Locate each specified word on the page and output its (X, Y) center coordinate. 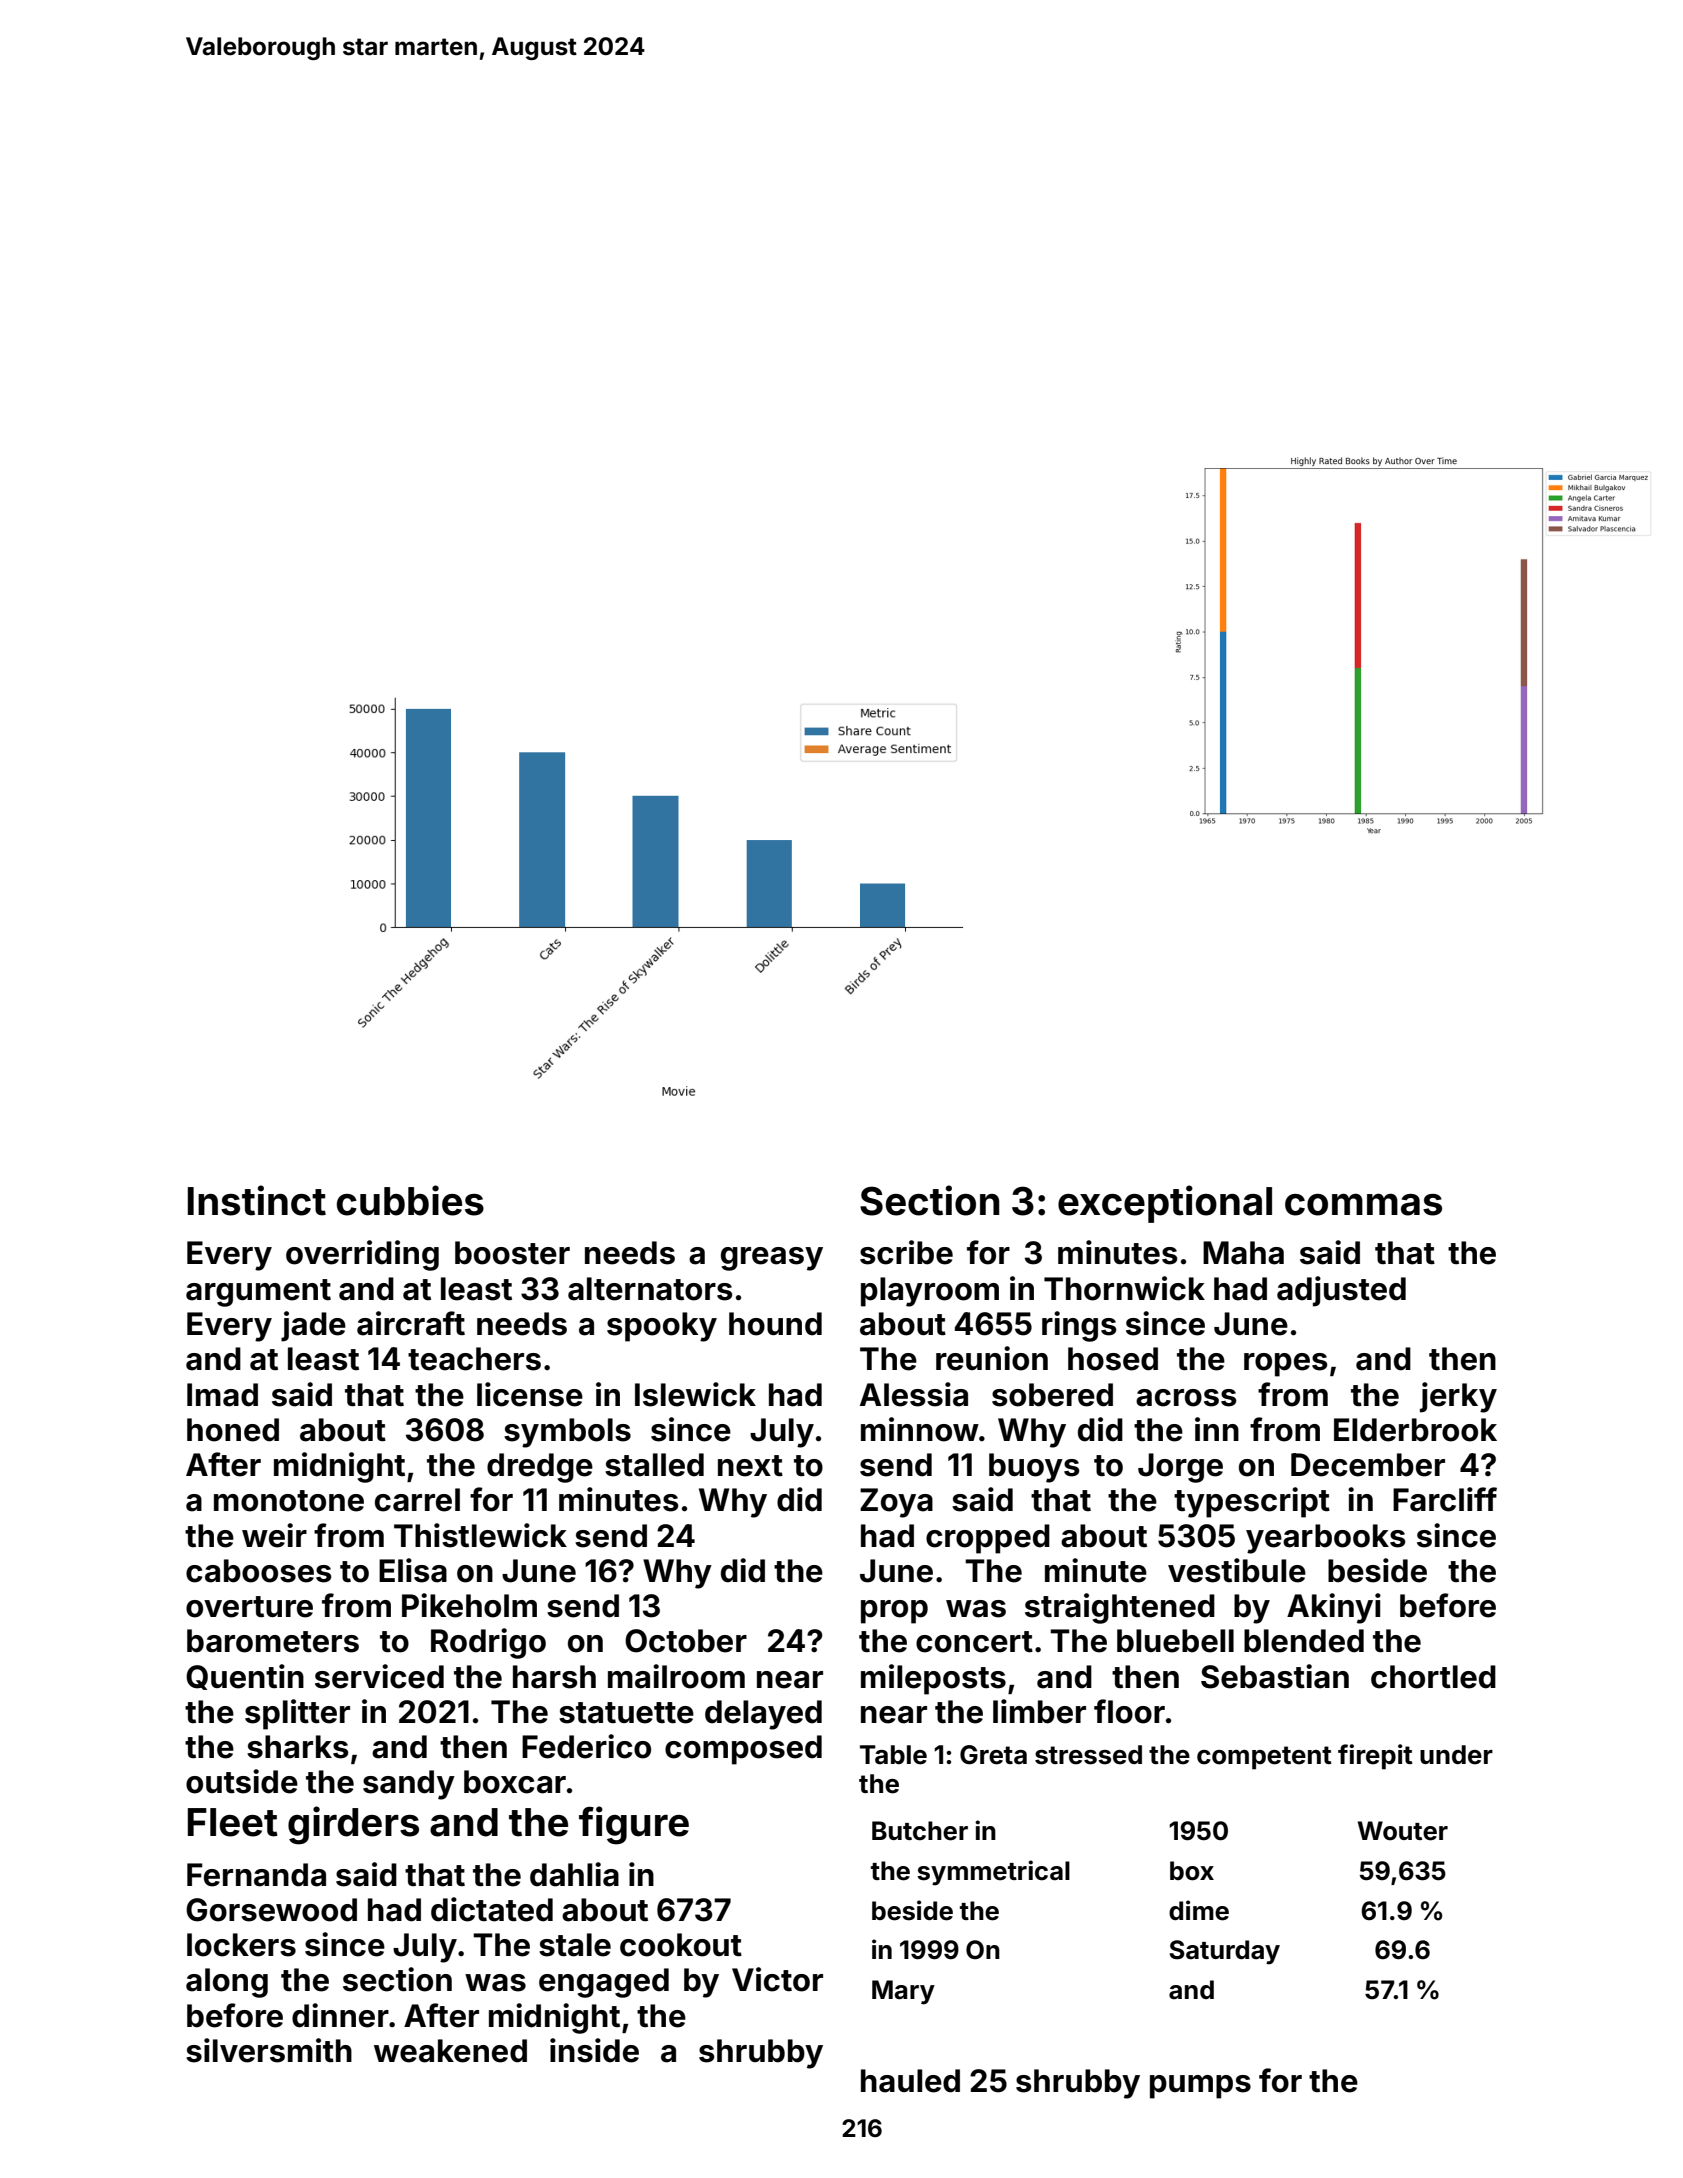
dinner (340, 2015)
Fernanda (256, 1875)
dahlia (574, 1874)
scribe (906, 1252)
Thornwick (1124, 1288)
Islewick (695, 1394)
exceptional (1165, 1204)
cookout (681, 1945)
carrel (417, 1500)
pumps (1200, 2087)
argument (258, 1293)
